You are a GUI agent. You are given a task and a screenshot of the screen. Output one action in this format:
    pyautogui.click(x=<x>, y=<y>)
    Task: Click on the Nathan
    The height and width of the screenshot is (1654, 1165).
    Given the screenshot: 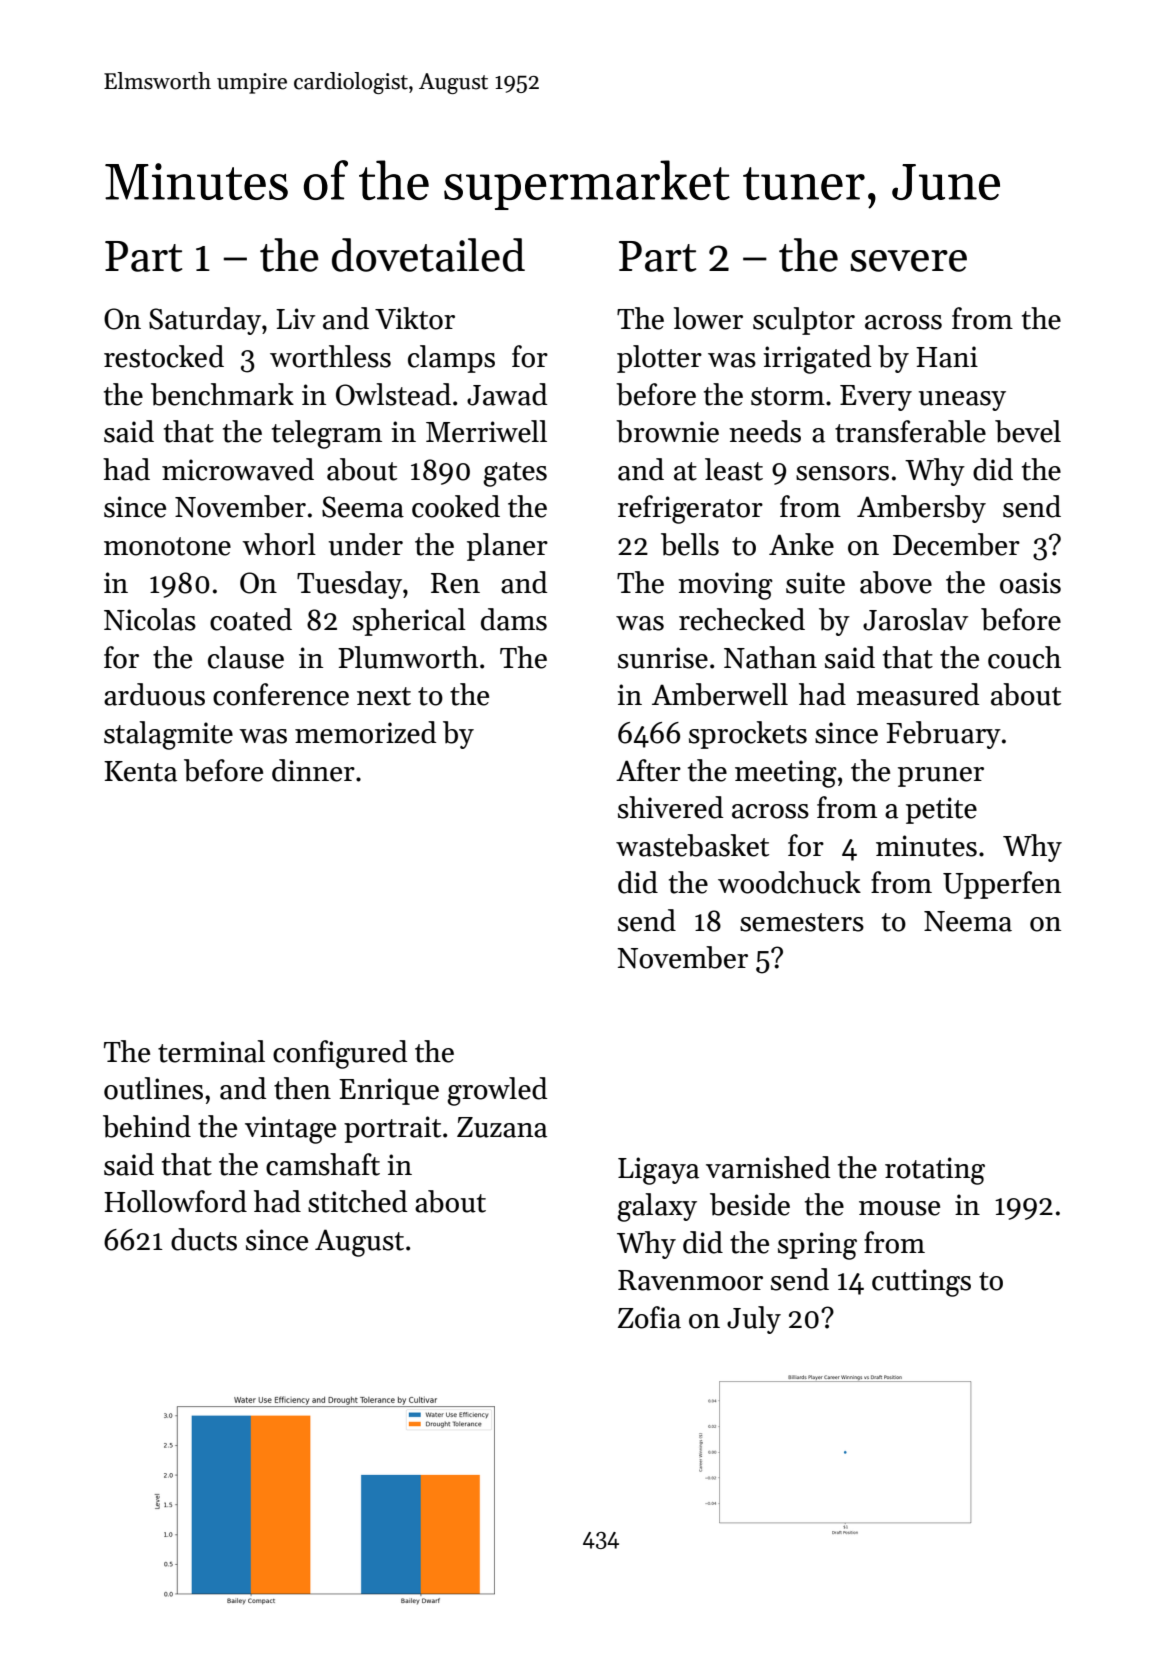 What is the action you would take?
    pyautogui.click(x=770, y=657)
